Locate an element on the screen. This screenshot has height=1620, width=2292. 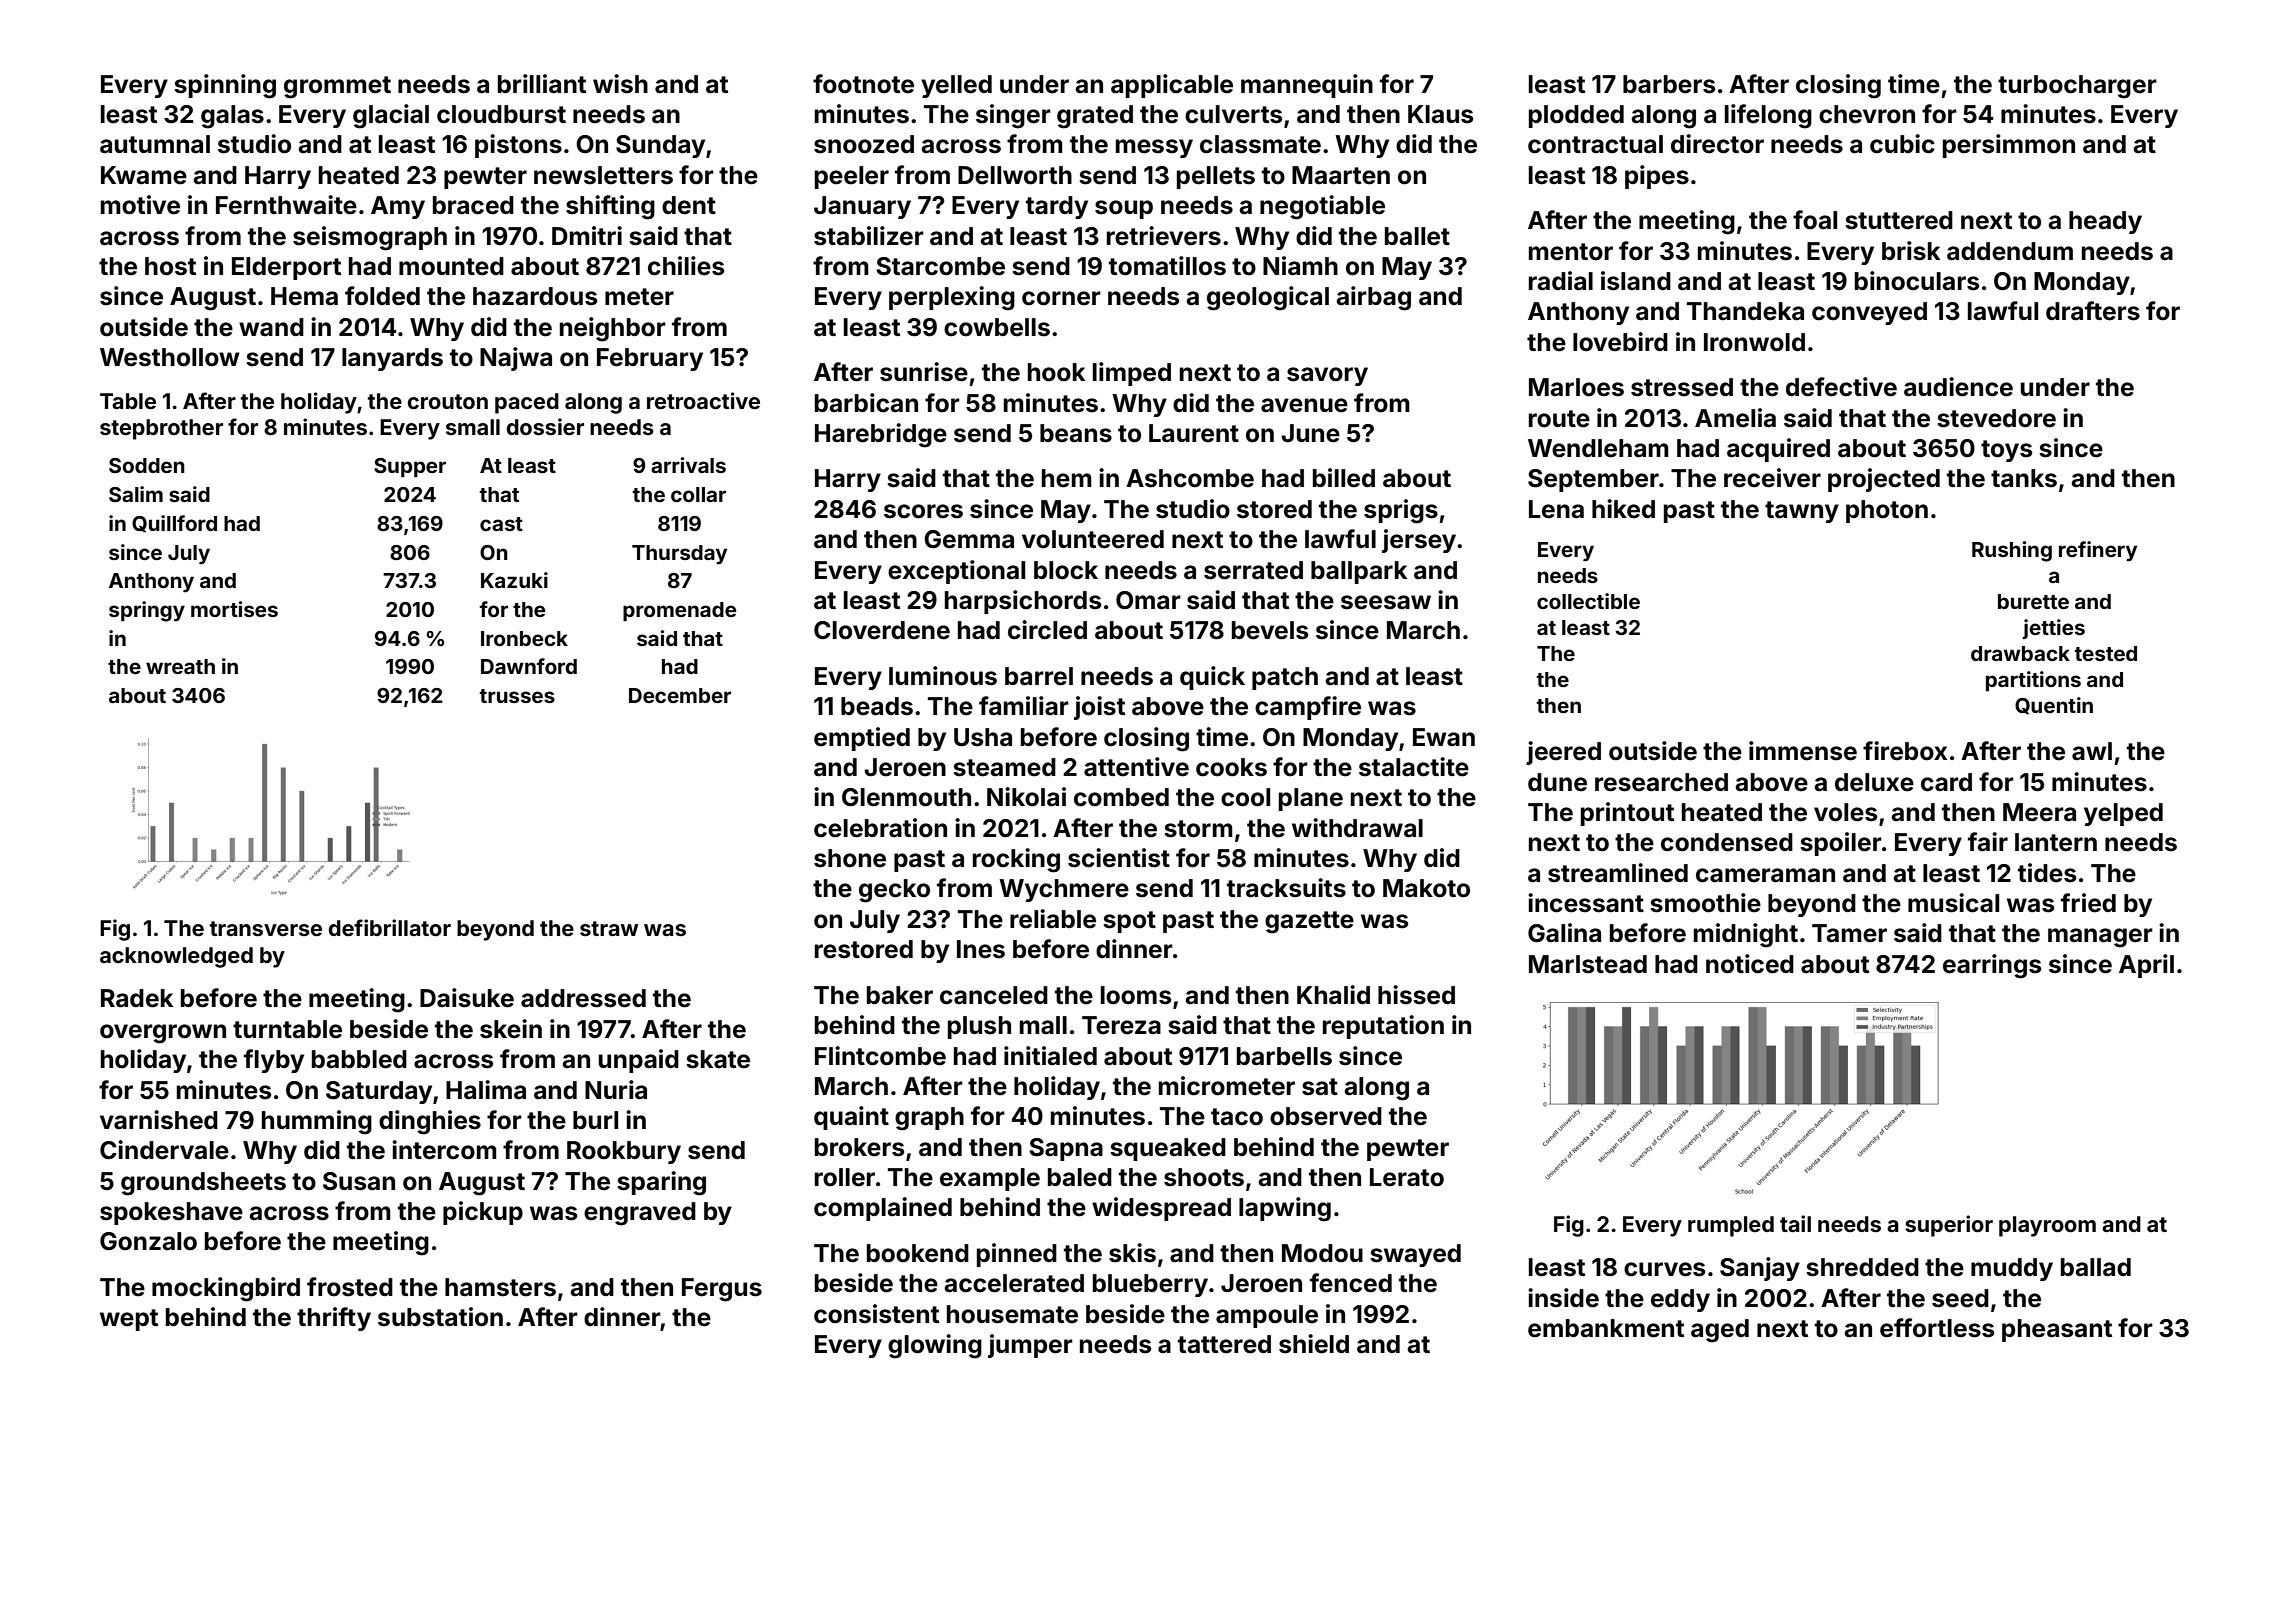
Rushing is located at coordinates (2012, 551).
